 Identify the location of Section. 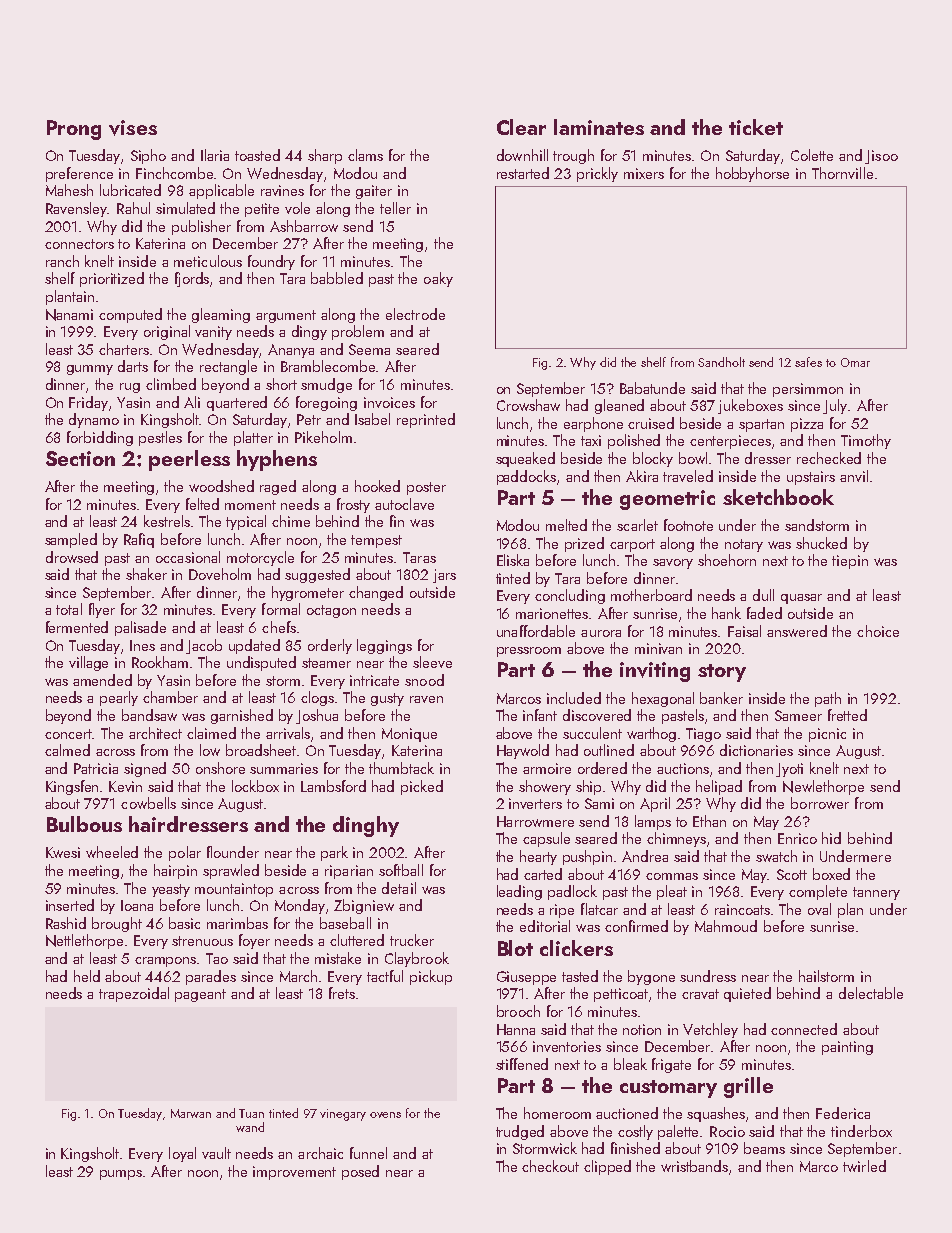
(80, 458).
